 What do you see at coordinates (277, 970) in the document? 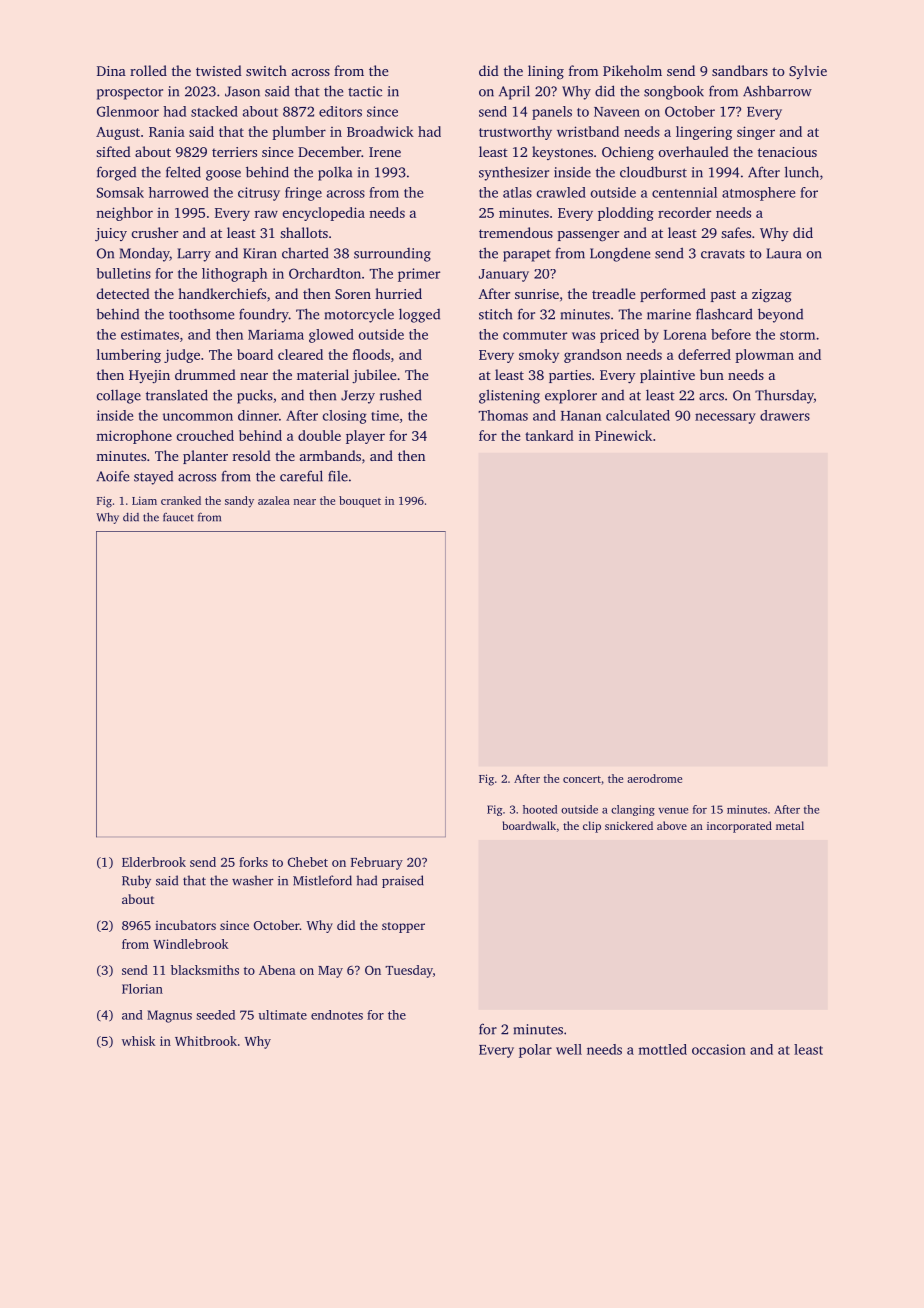
I see `Abena` at bounding box center [277, 970].
